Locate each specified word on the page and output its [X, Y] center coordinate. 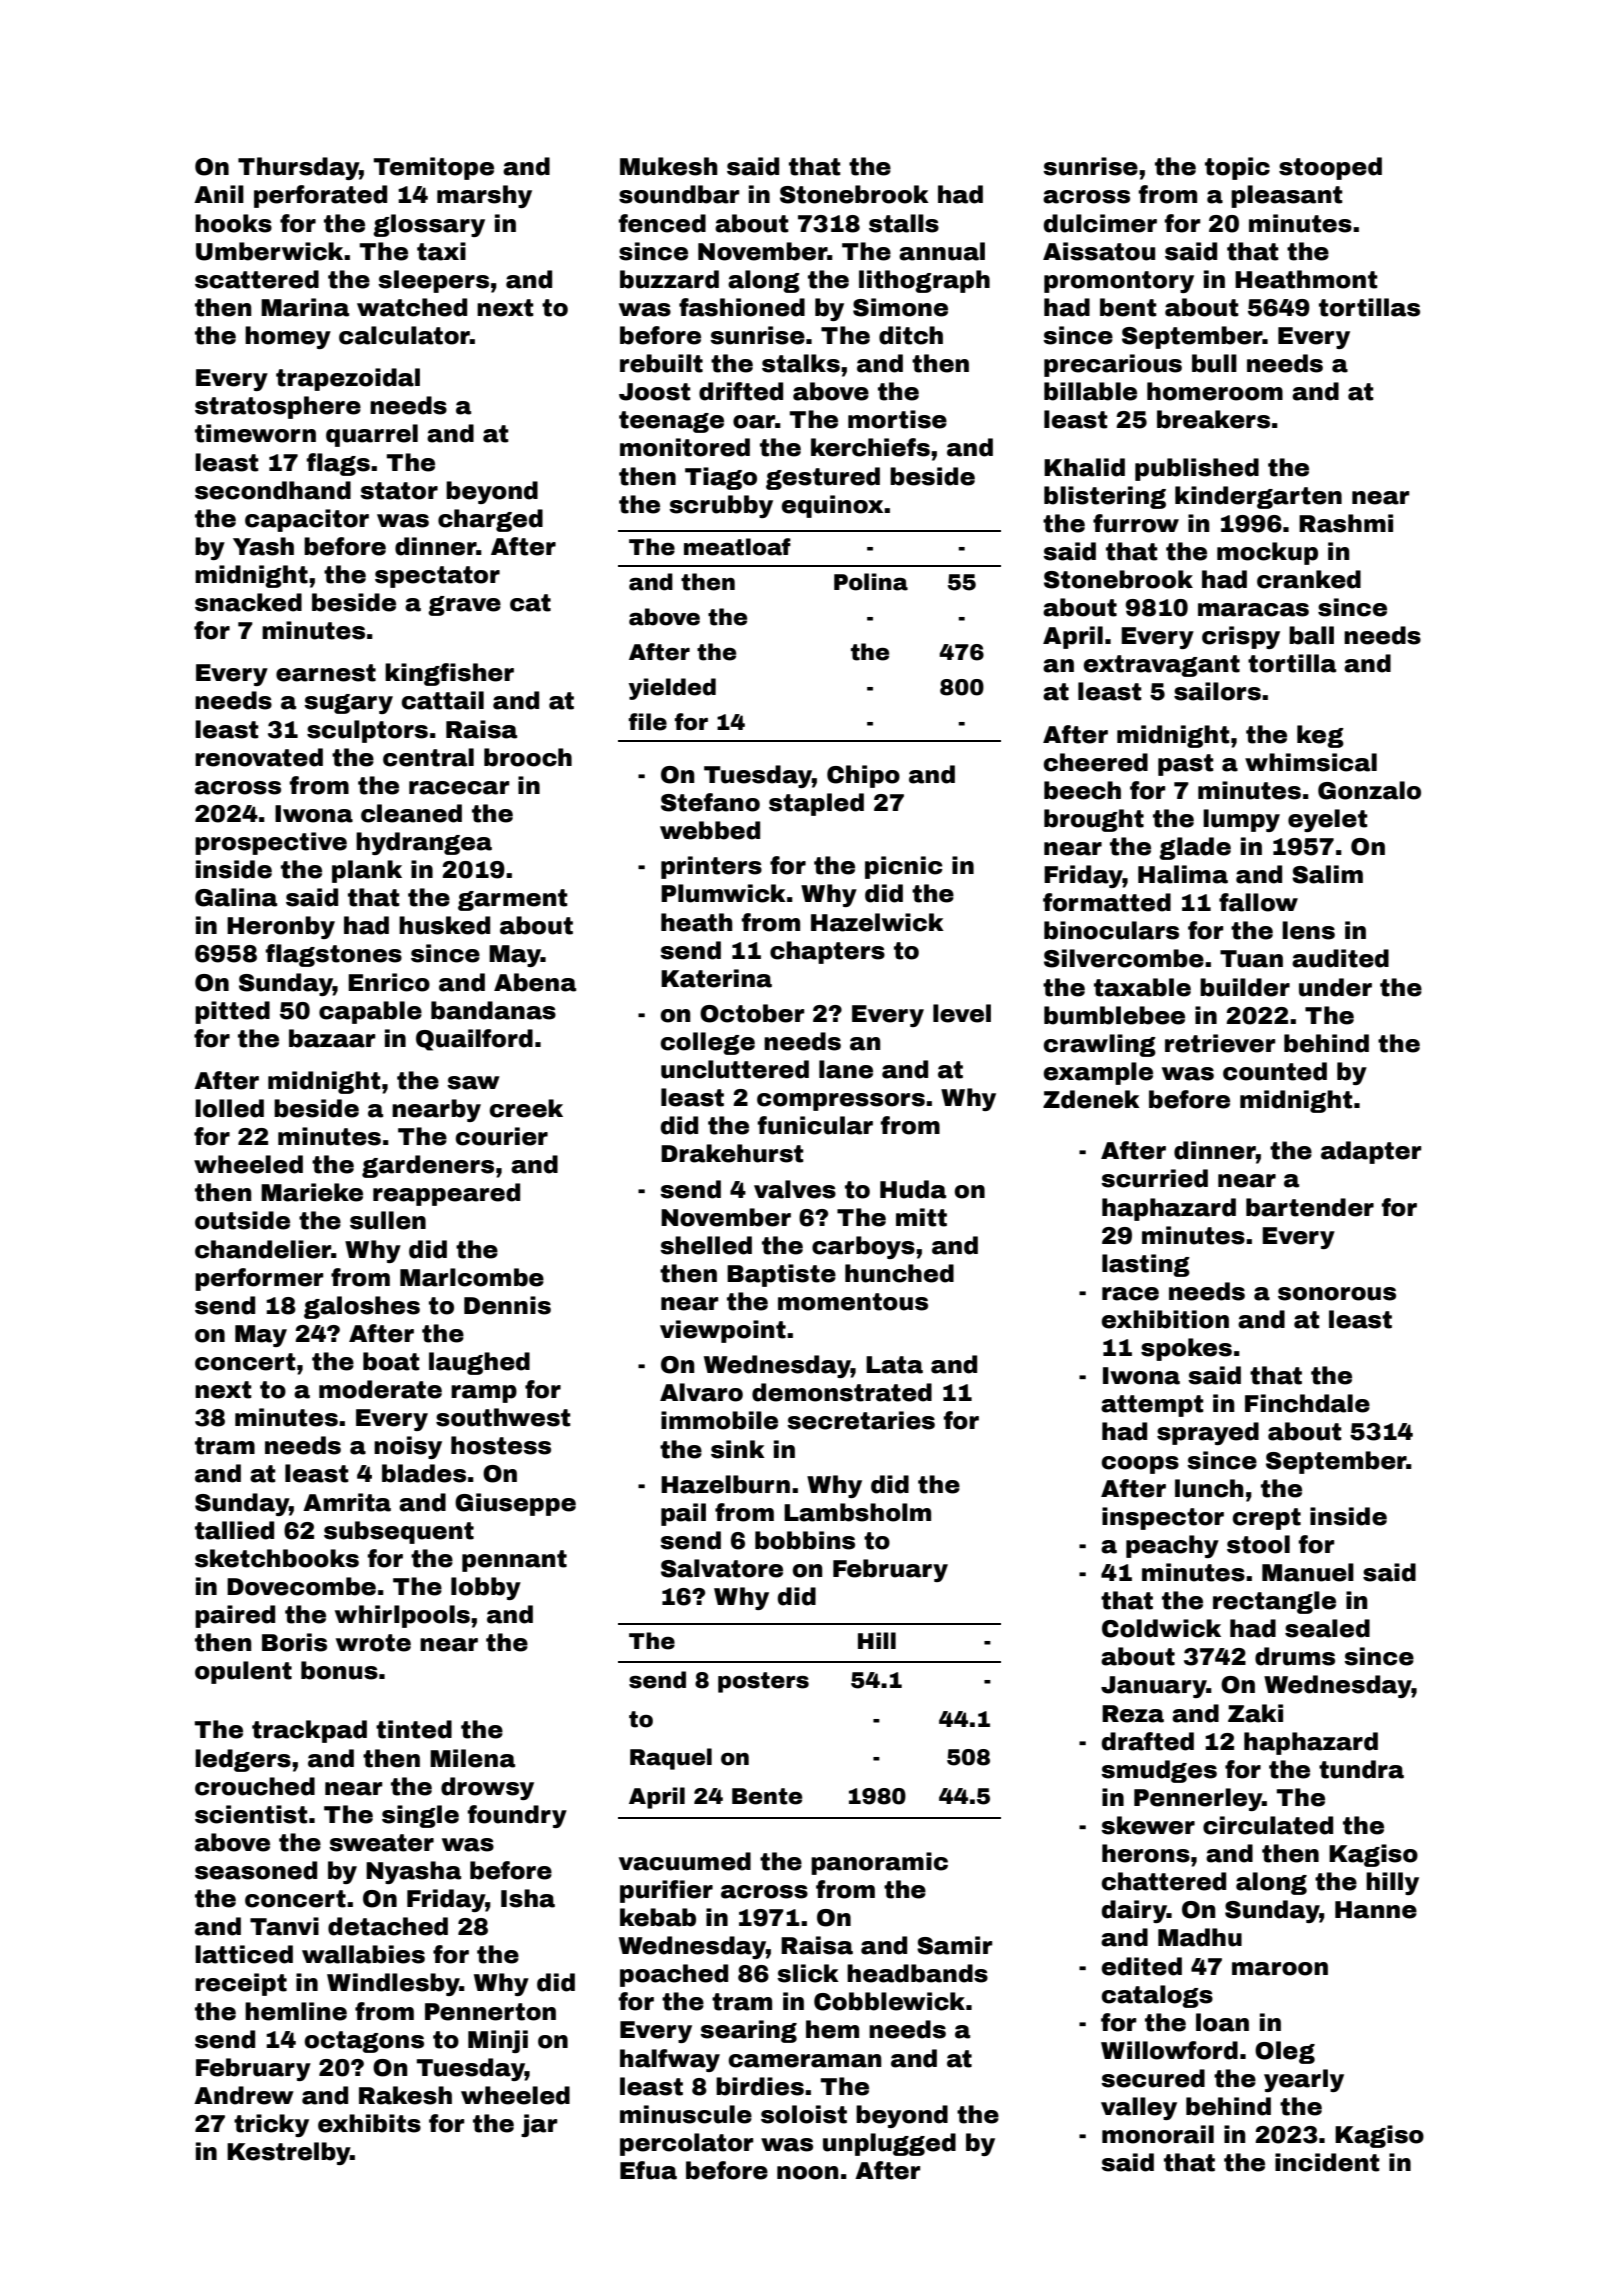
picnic [904, 867]
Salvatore [722, 1568]
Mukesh [668, 166]
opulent [243, 1672]
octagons [364, 2042]
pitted [232, 1012]
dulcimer [1100, 223]
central [428, 757]
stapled [816, 804]
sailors [1217, 691]
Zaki [1255, 1713]
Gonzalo [1369, 790]
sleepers [433, 281]
